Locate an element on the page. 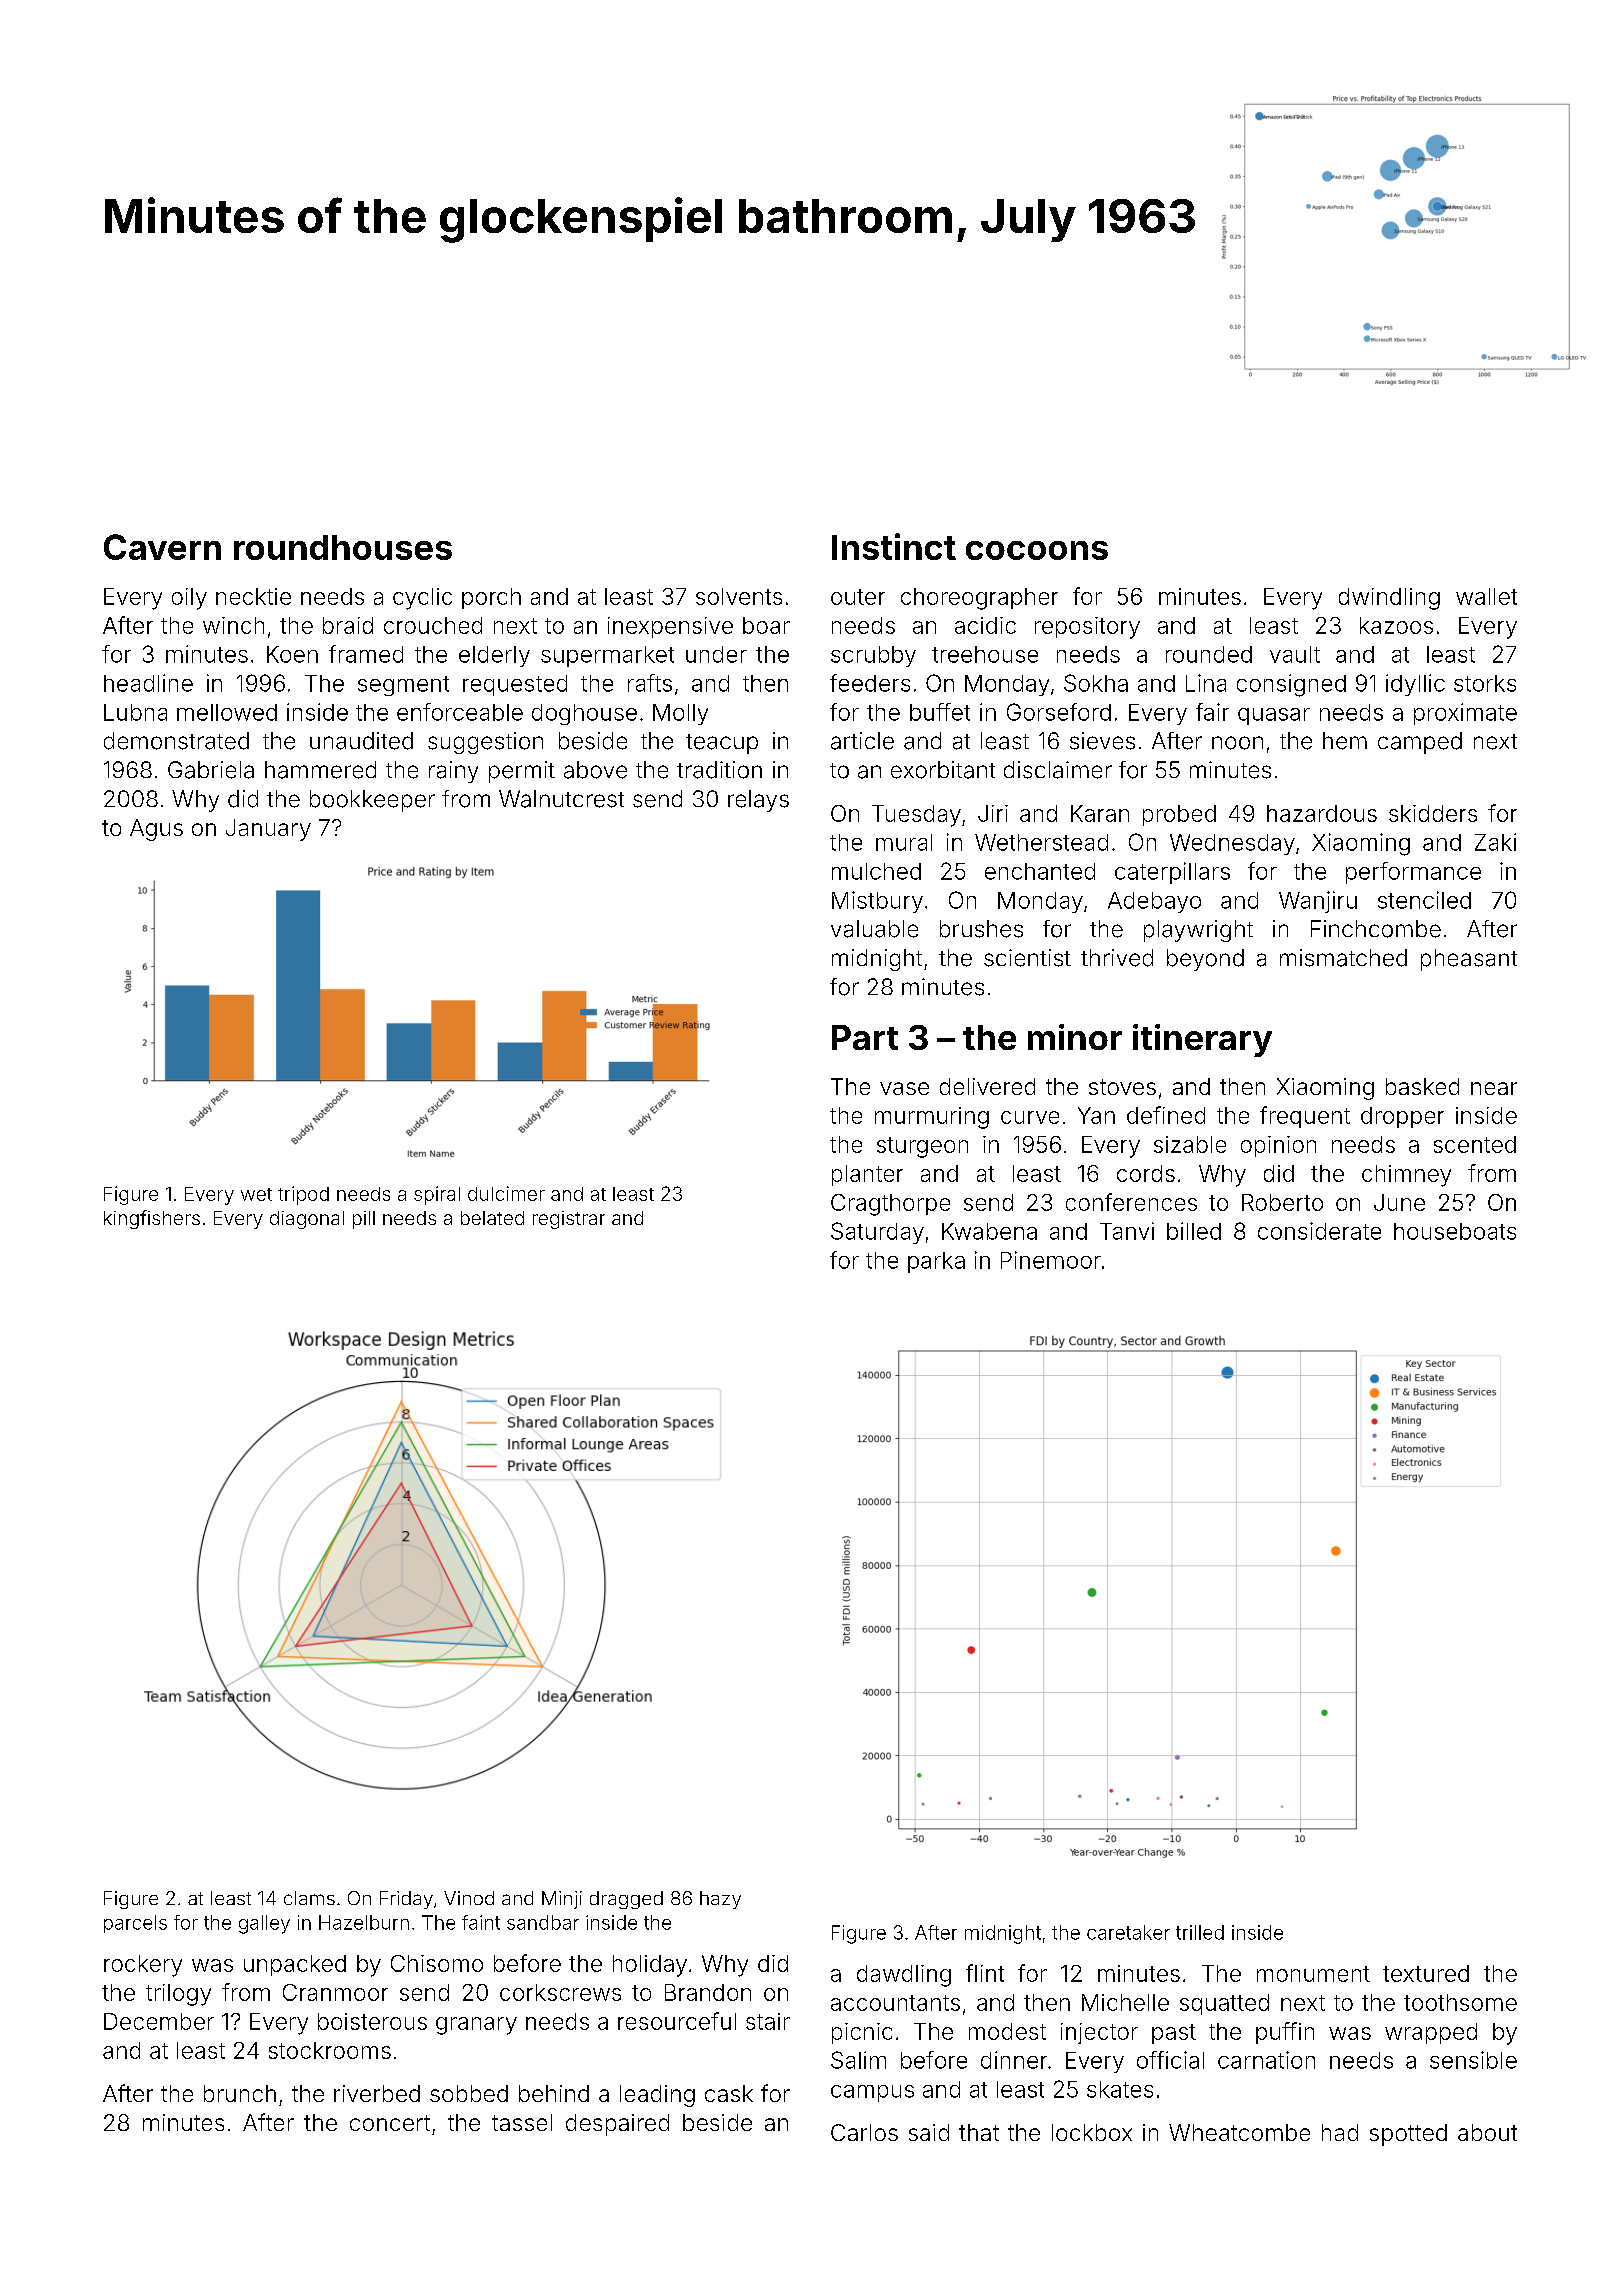 The height and width of the document is (2292, 1620). concert is located at coordinates (390, 2123).
